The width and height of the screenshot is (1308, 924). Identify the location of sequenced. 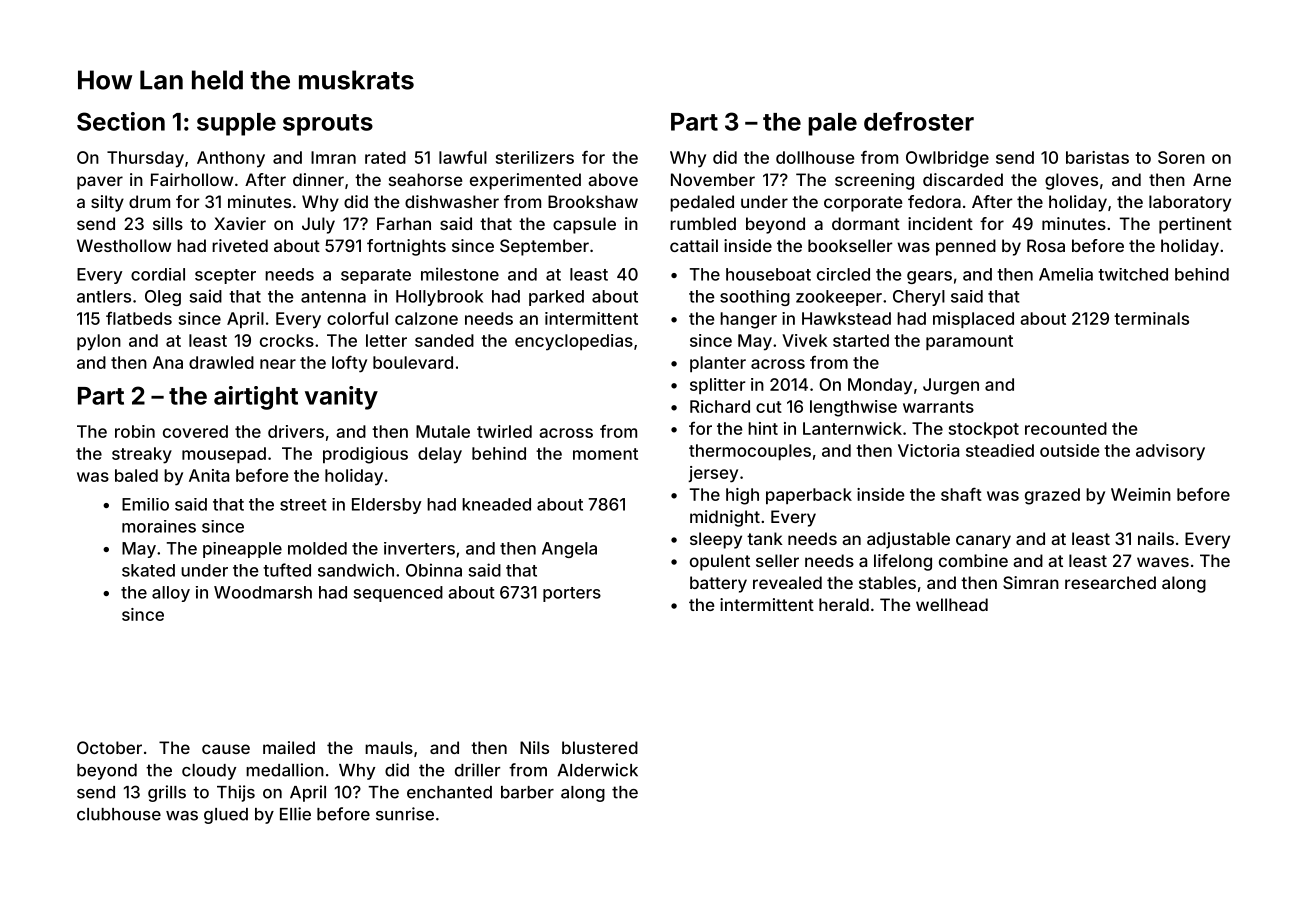
(398, 594).
